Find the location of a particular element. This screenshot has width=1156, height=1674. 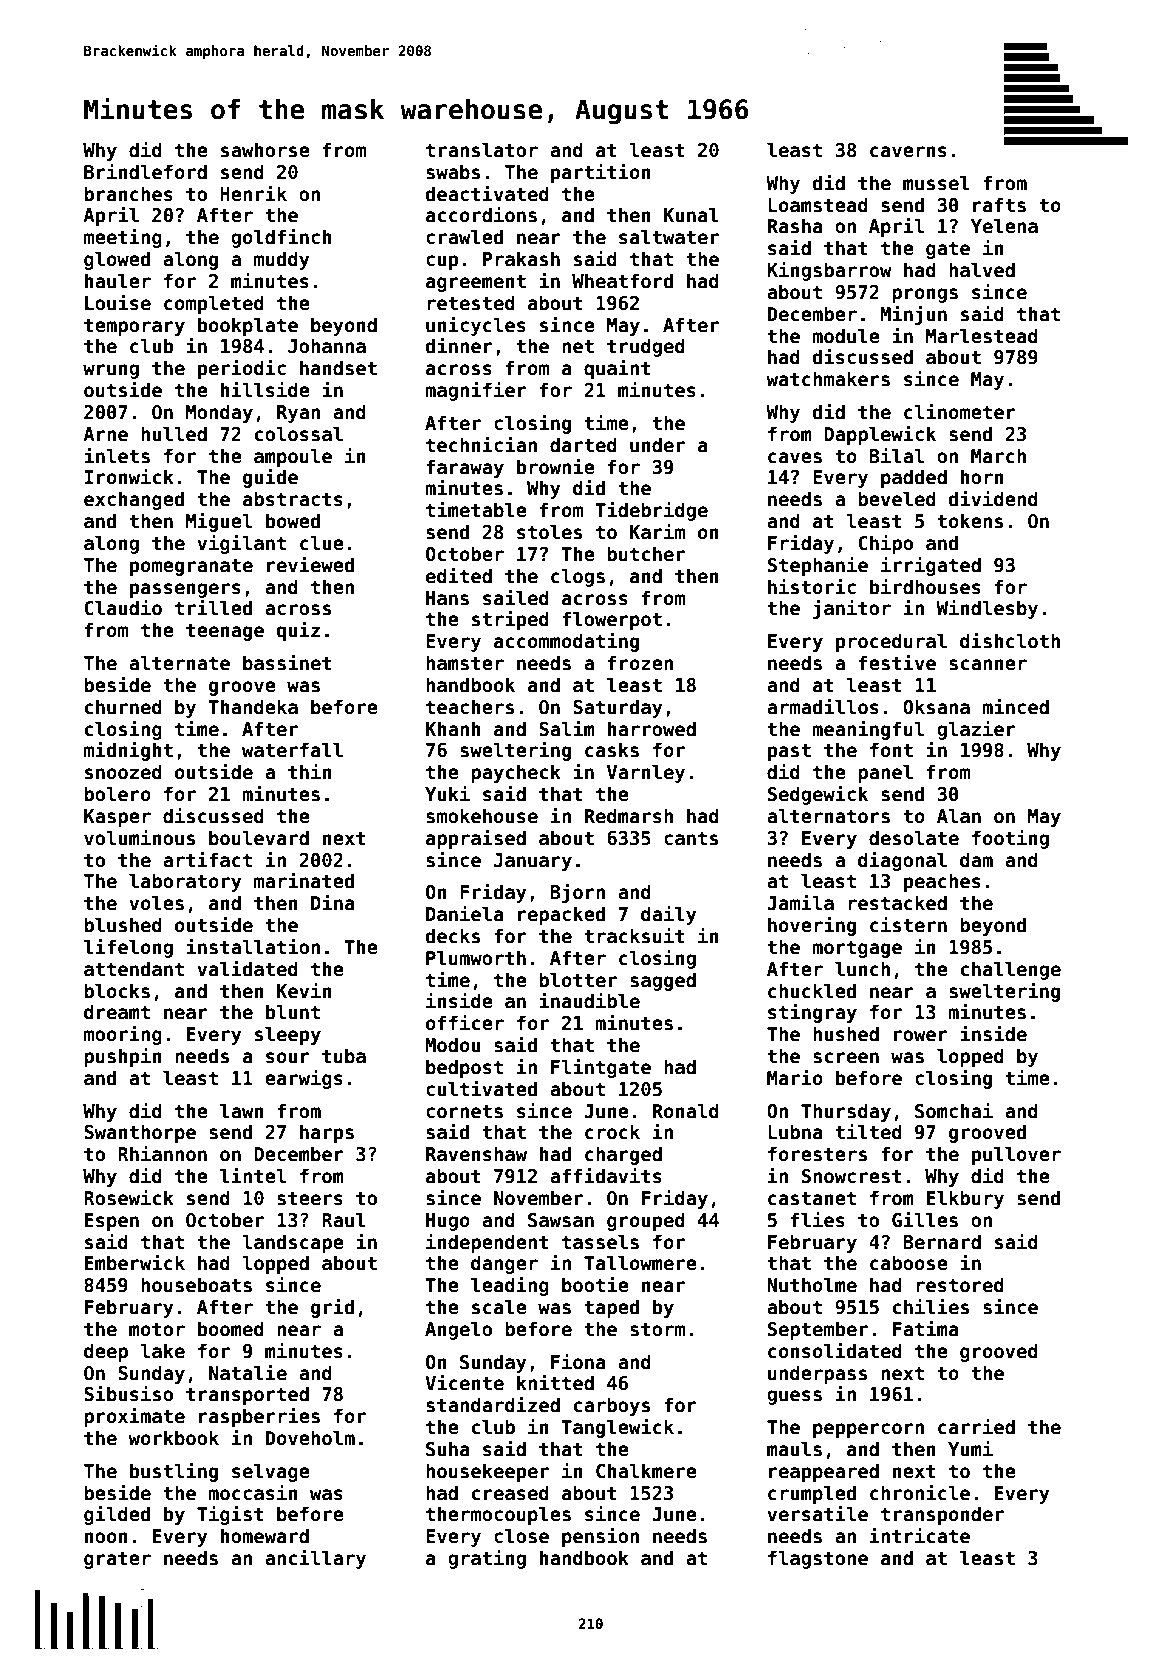

screen is located at coordinates (846, 1058).
